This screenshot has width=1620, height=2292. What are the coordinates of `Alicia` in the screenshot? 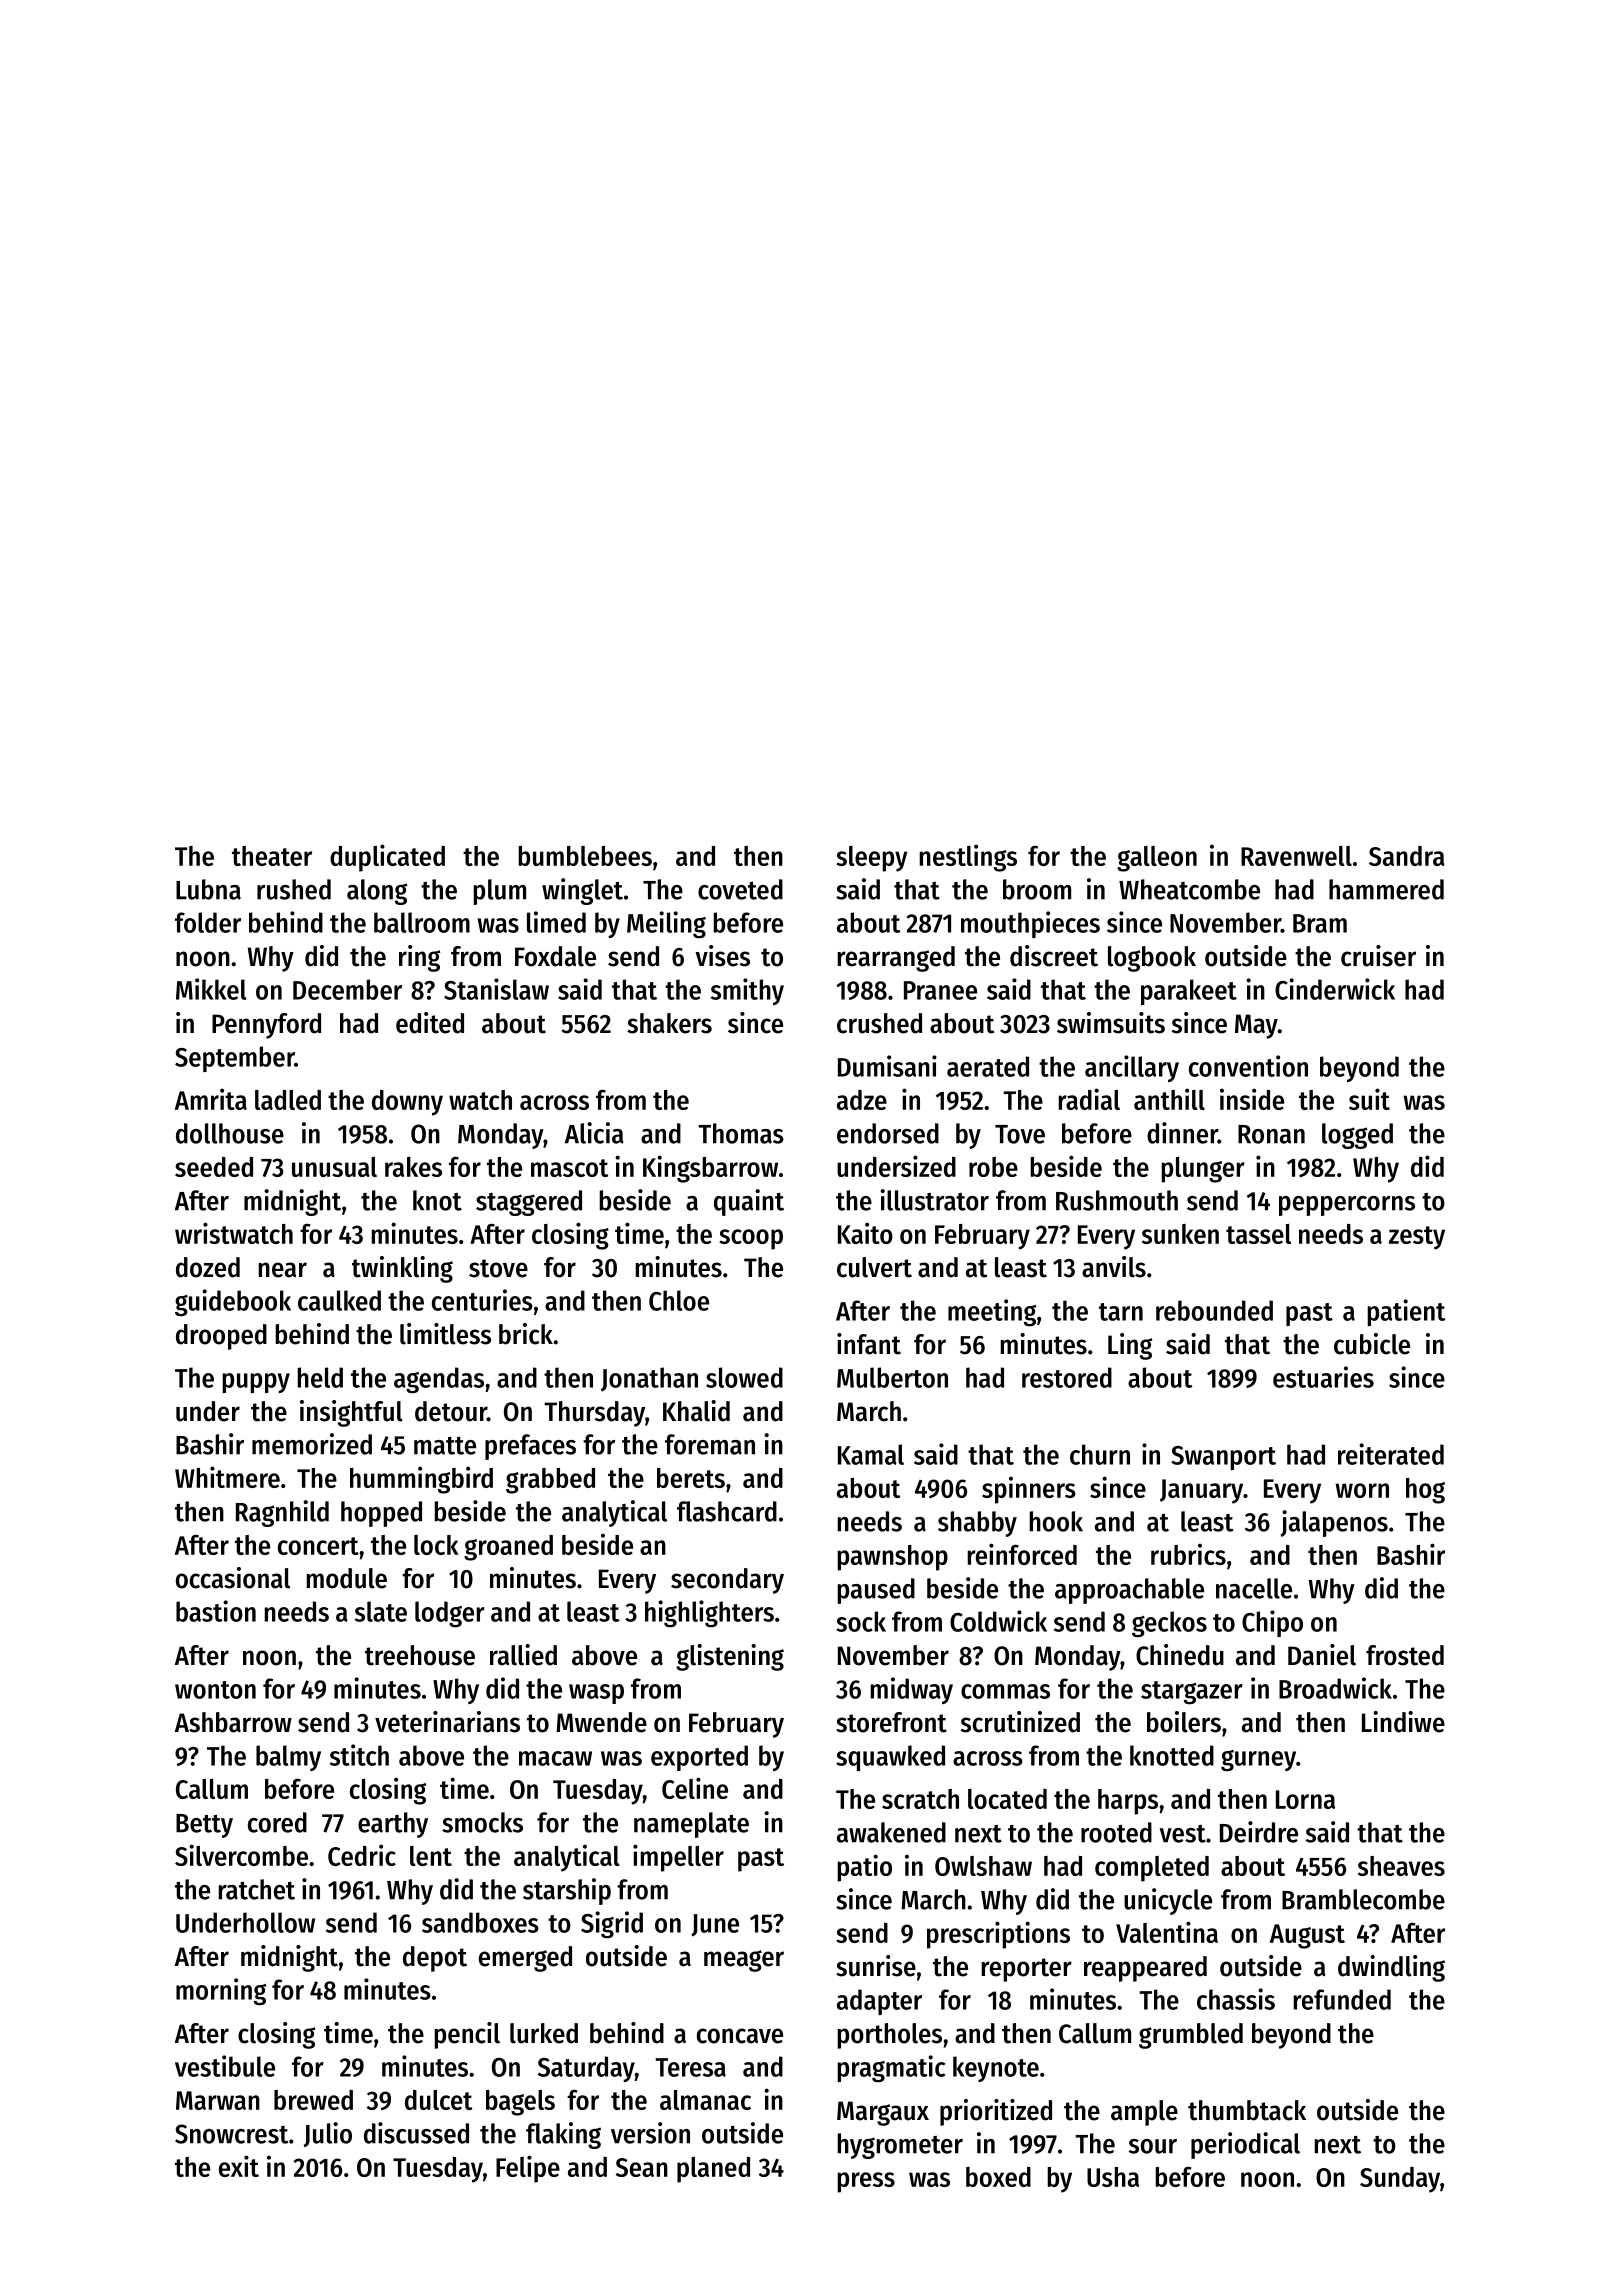 It's located at (594, 1133).
